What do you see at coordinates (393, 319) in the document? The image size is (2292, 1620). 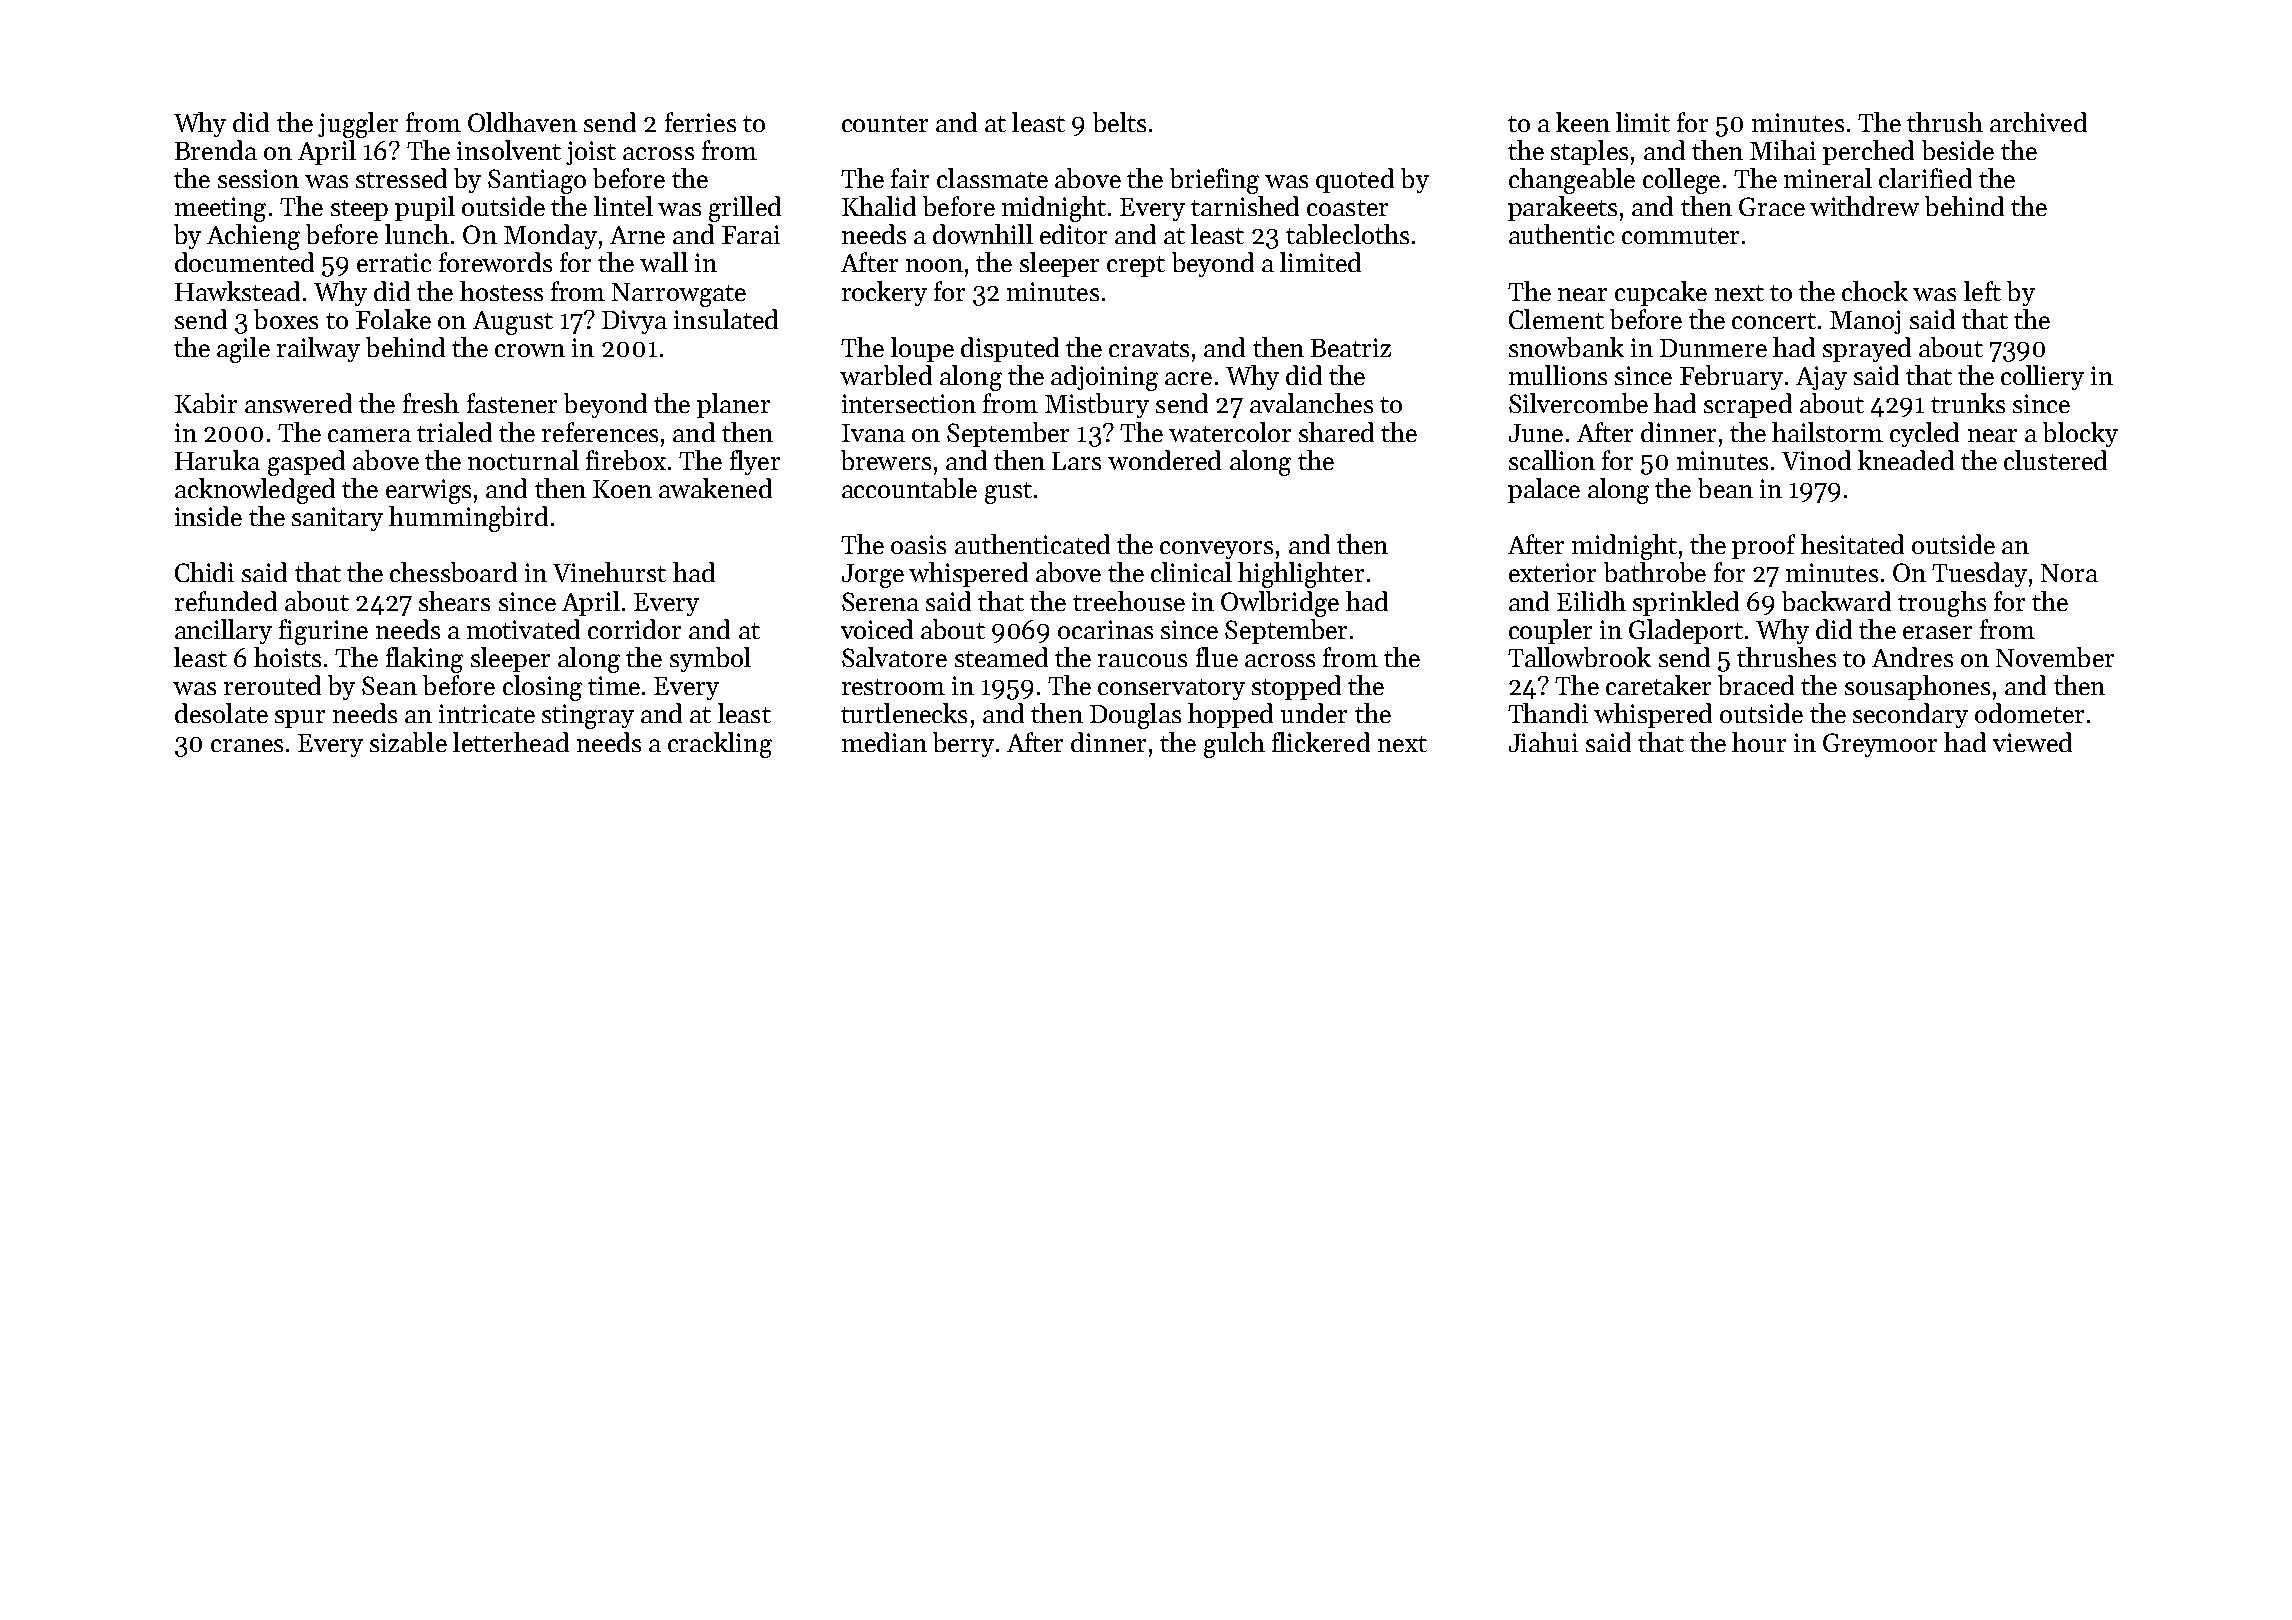 I see `Folake` at bounding box center [393, 319].
